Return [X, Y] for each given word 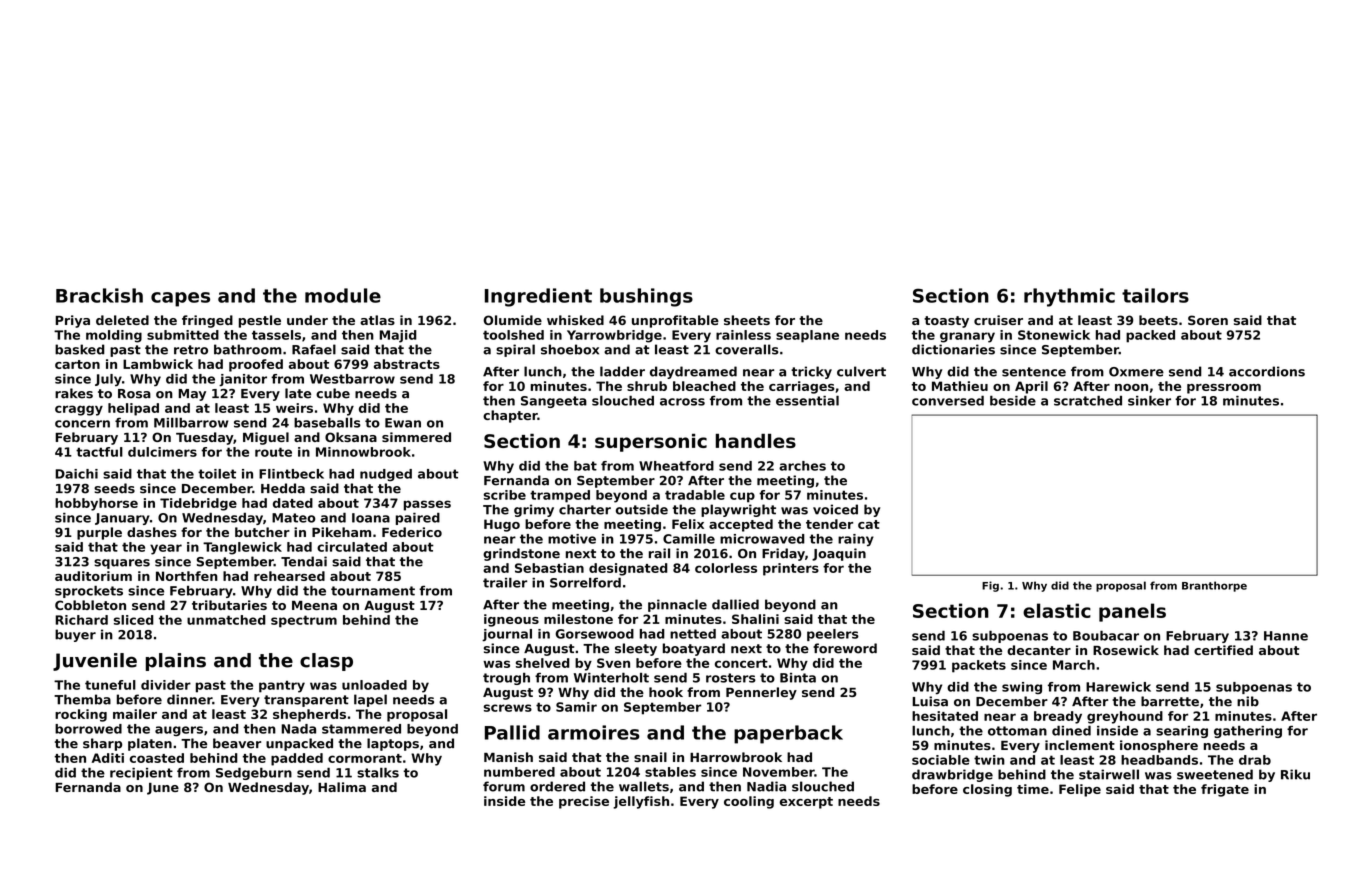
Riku [1295, 774]
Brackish [99, 295]
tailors [1155, 295]
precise [584, 802]
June [163, 789]
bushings [646, 297]
